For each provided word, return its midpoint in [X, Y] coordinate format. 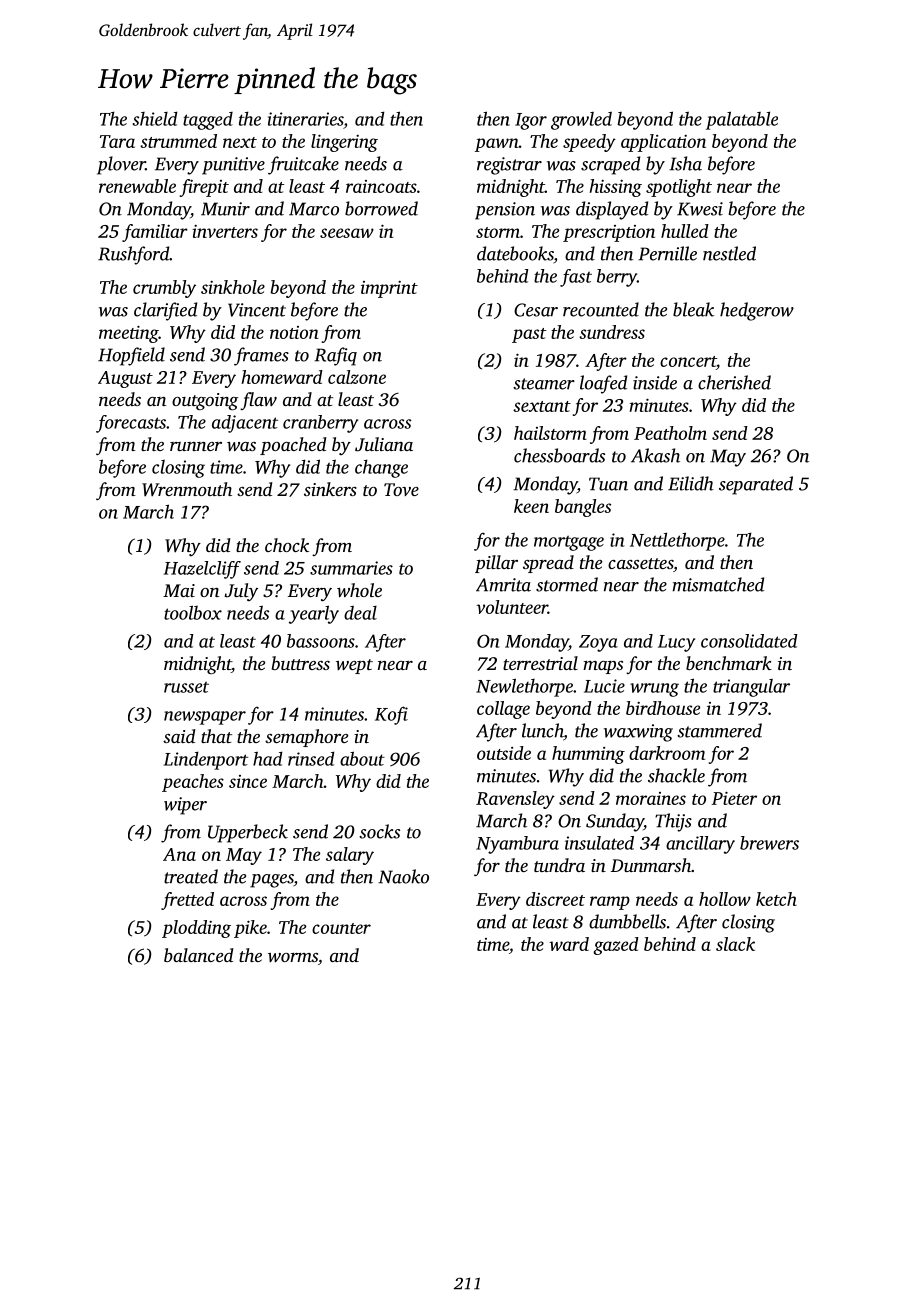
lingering [344, 143]
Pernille [667, 253]
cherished [734, 382]
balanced [199, 955]
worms [293, 957]
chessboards [559, 455]
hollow [725, 899]
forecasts [131, 424]
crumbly [164, 289]
